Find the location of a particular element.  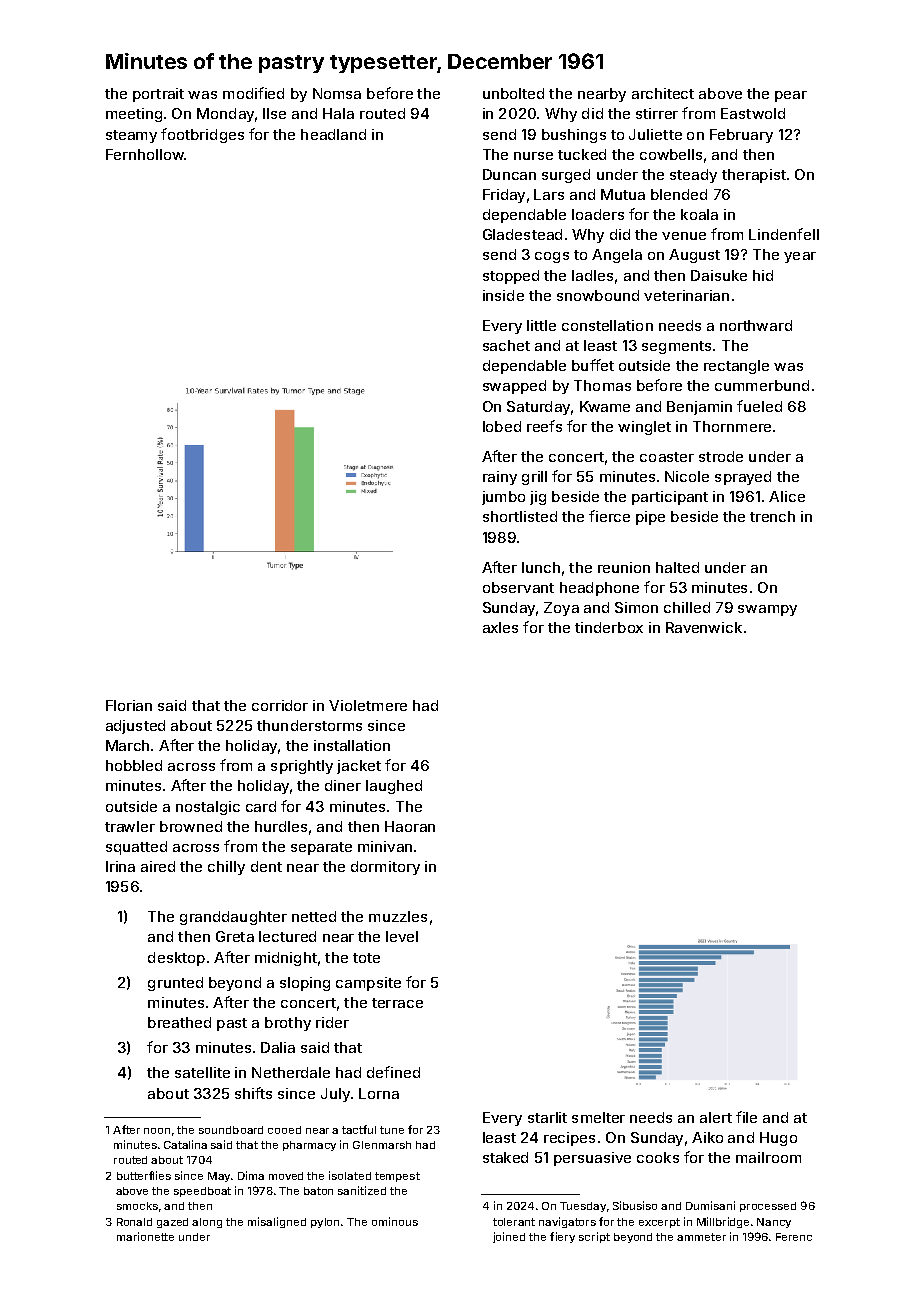

Nomsa is located at coordinates (337, 93).
